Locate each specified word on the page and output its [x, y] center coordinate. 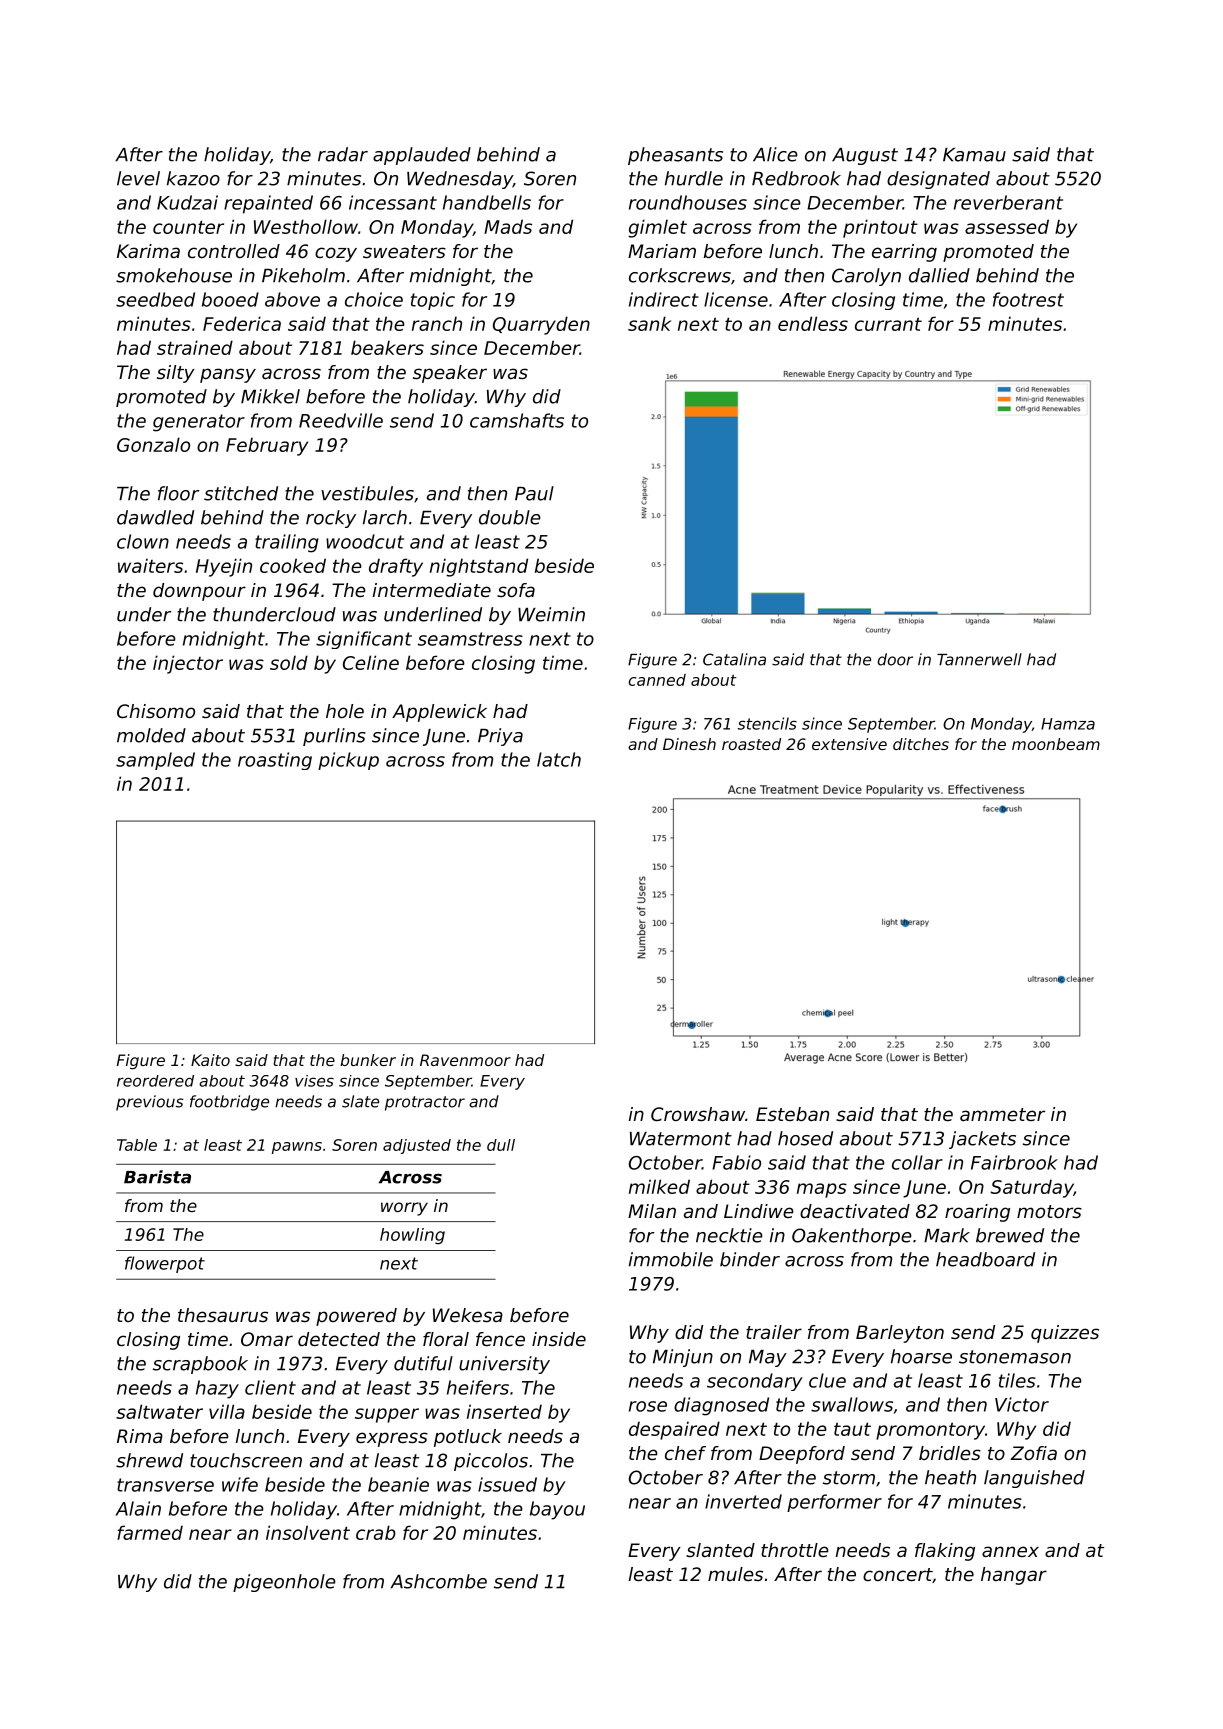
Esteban [792, 1114]
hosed [805, 1138]
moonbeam [1056, 744]
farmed [150, 1532]
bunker [368, 1060]
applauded [422, 156]
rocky [331, 519]
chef [685, 1453]
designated [938, 180]
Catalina [734, 659]
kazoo [193, 178]
